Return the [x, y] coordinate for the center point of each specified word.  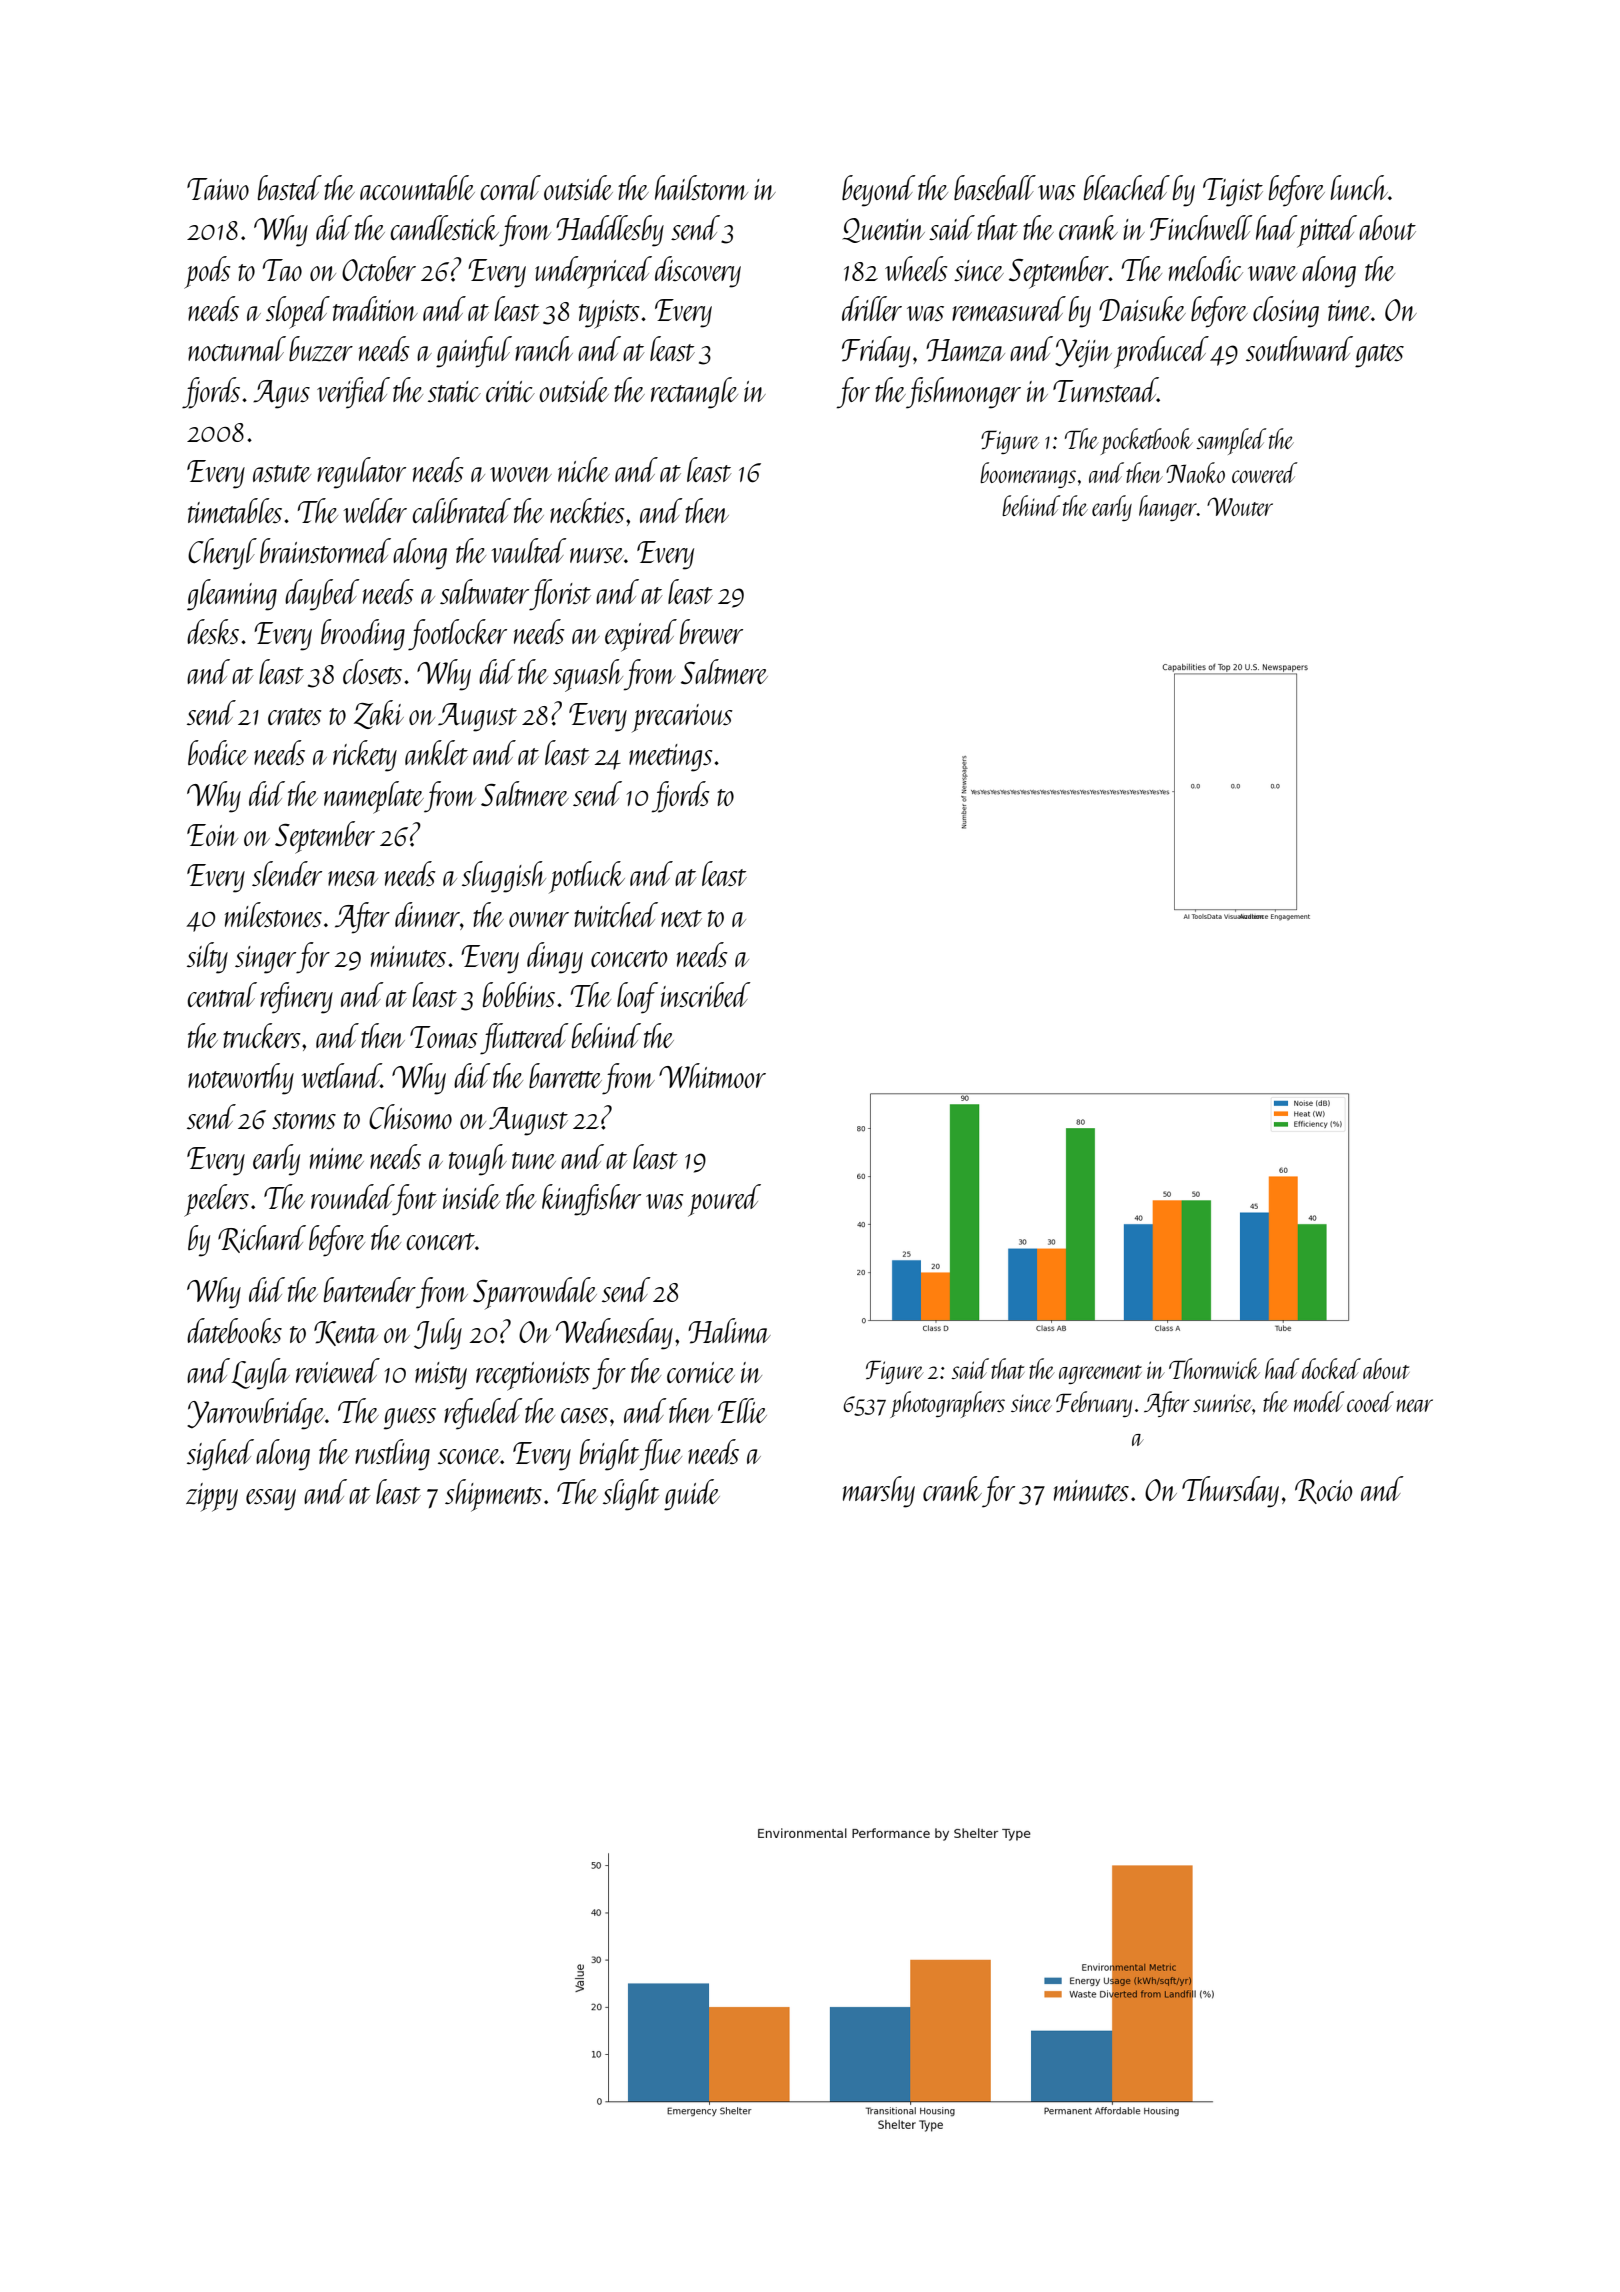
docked [1331, 1368]
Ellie [742, 1410]
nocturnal [237, 348]
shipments [493, 1495]
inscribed [705, 994]
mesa [353, 878]
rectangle [694, 393]
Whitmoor [712, 1075]
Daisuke [1142, 308]
